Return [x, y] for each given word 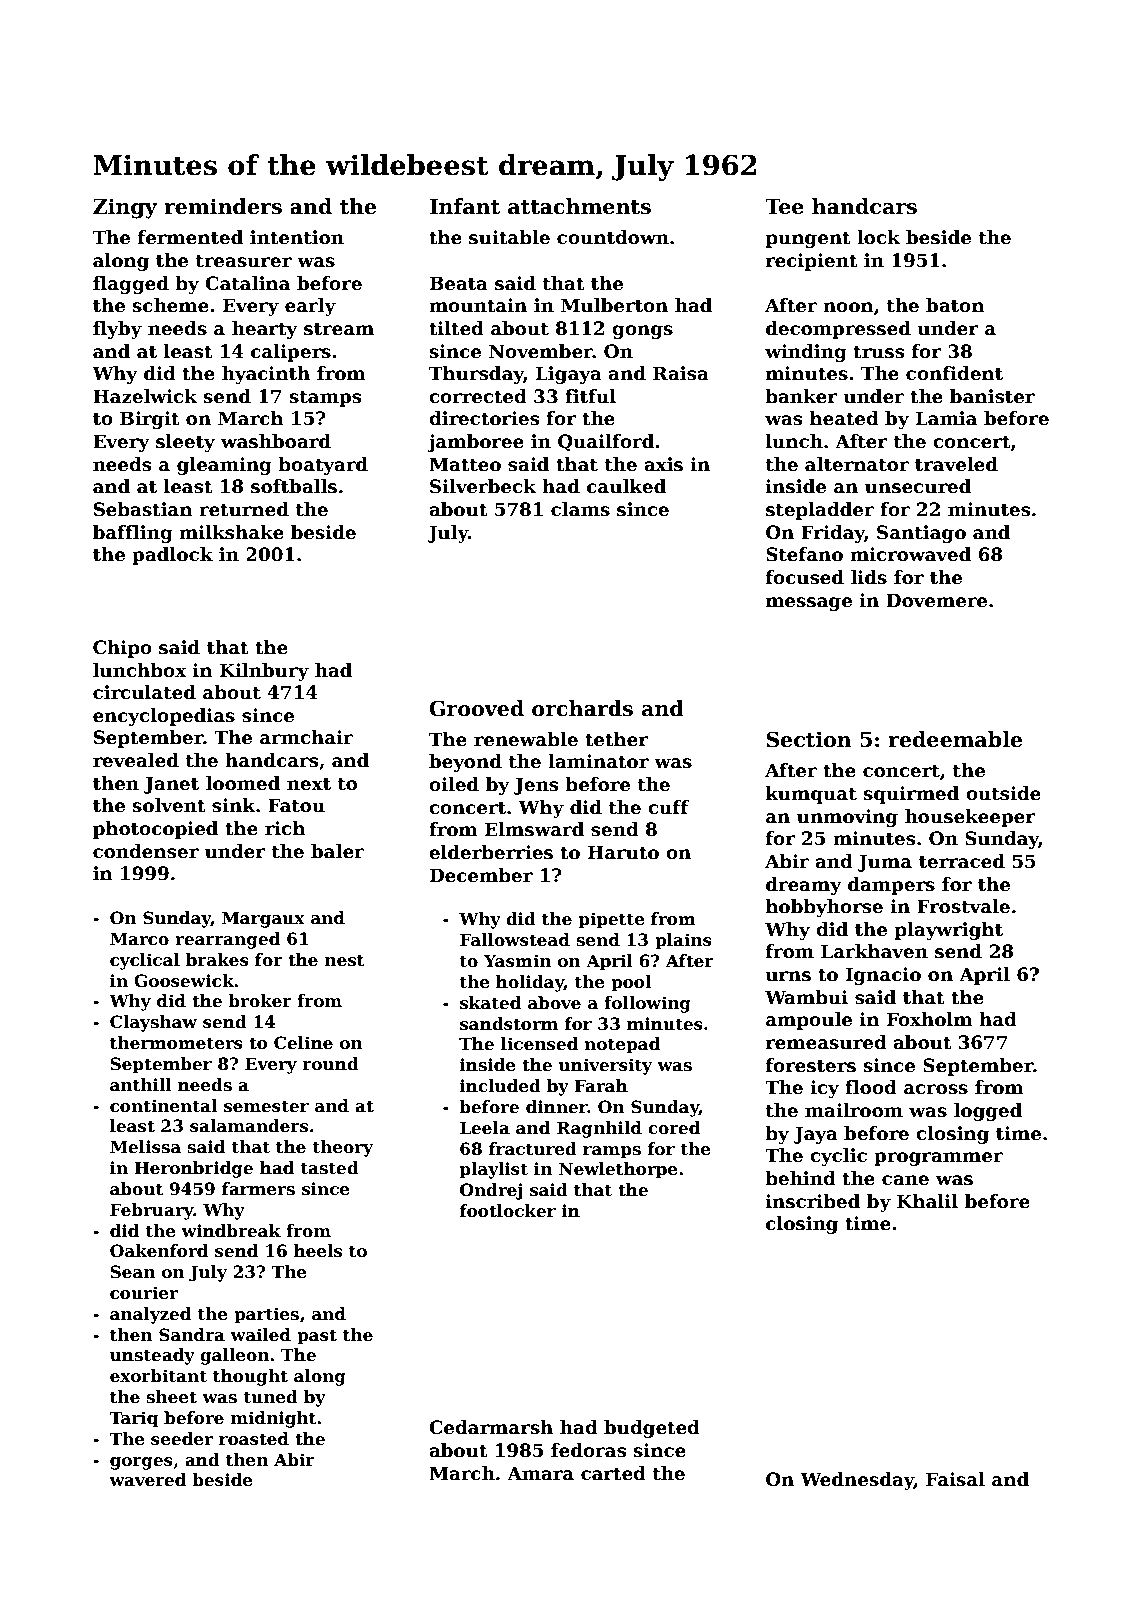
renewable [526, 739]
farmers [258, 1189]
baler [337, 851]
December [481, 875]
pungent [808, 239]
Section [809, 739]
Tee [784, 207]
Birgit [150, 420]
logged [988, 1112]
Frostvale [963, 906]
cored [674, 1128]
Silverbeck [483, 486]
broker [260, 1001]
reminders [223, 206]
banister [992, 396]
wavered [147, 1480]
